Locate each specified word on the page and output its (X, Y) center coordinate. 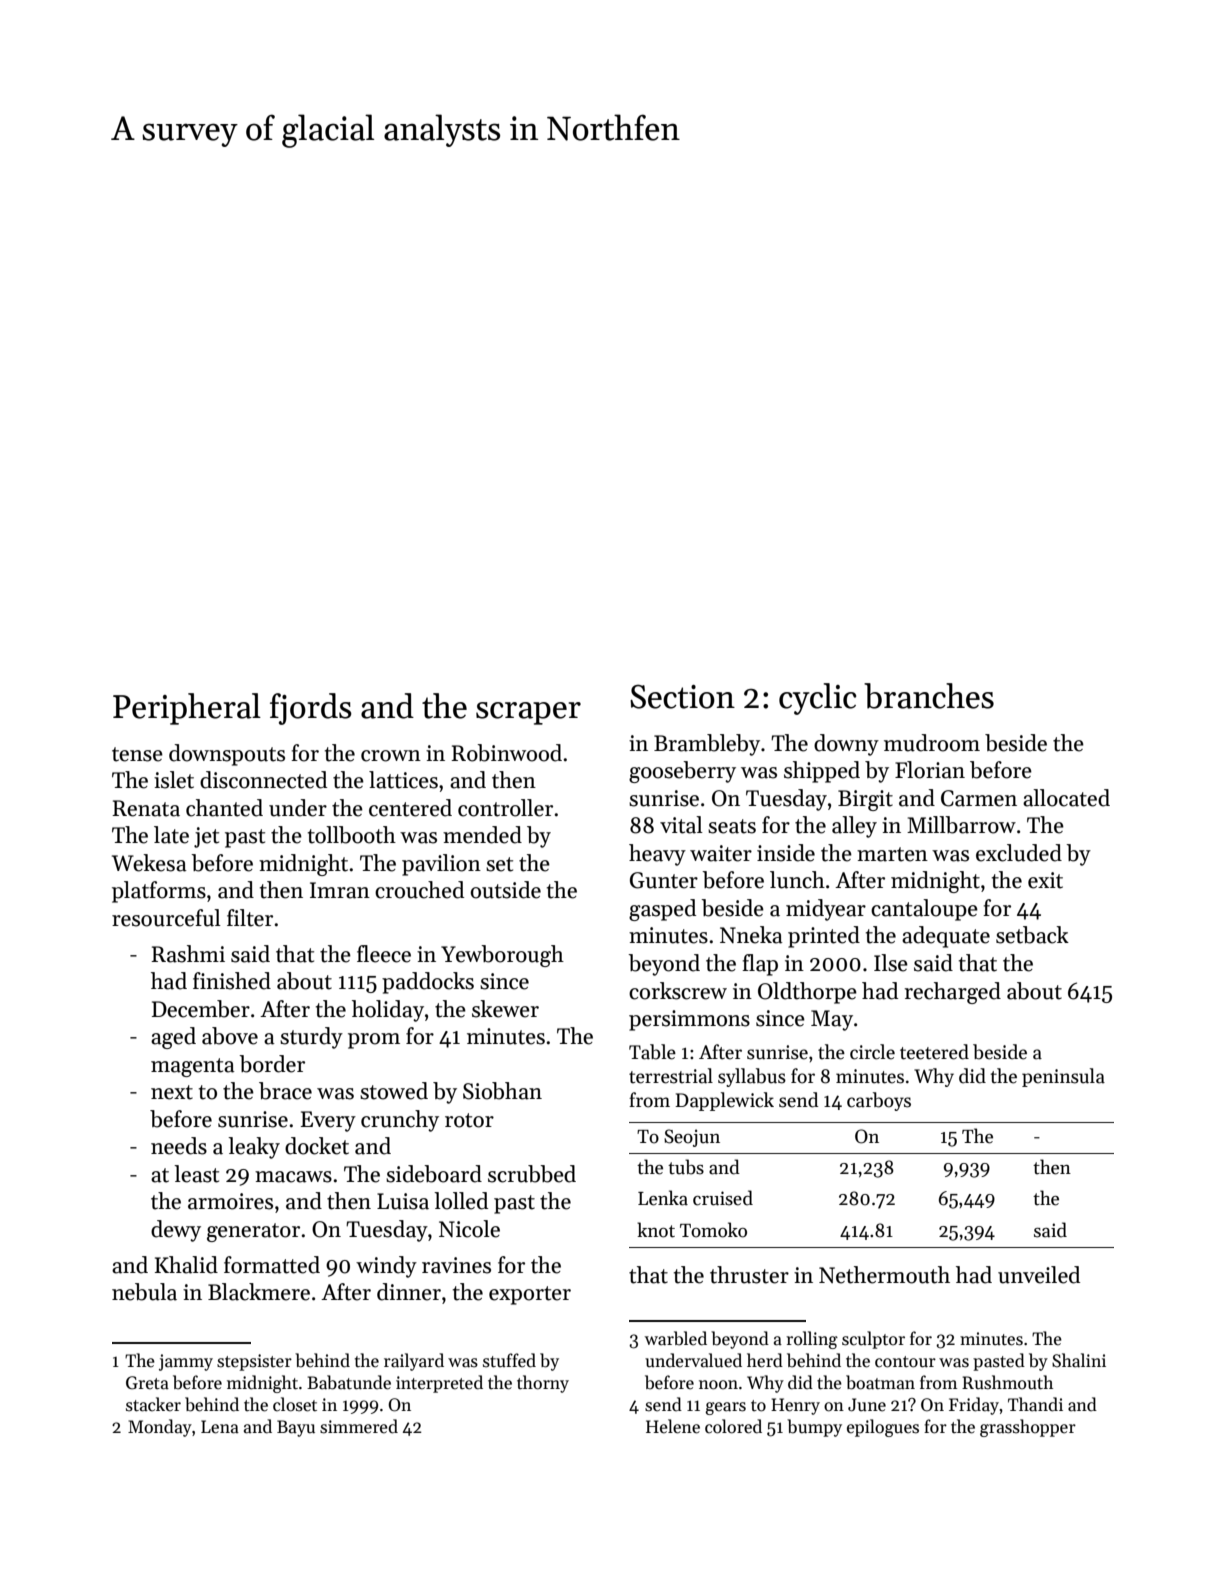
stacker (153, 1404)
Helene (673, 1426)
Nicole (469, 1229)
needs (179, 1146)
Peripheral (187, 709)
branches (929, 696)
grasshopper (1028, 1428)
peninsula (1063, 1077)
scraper (528, 713)
